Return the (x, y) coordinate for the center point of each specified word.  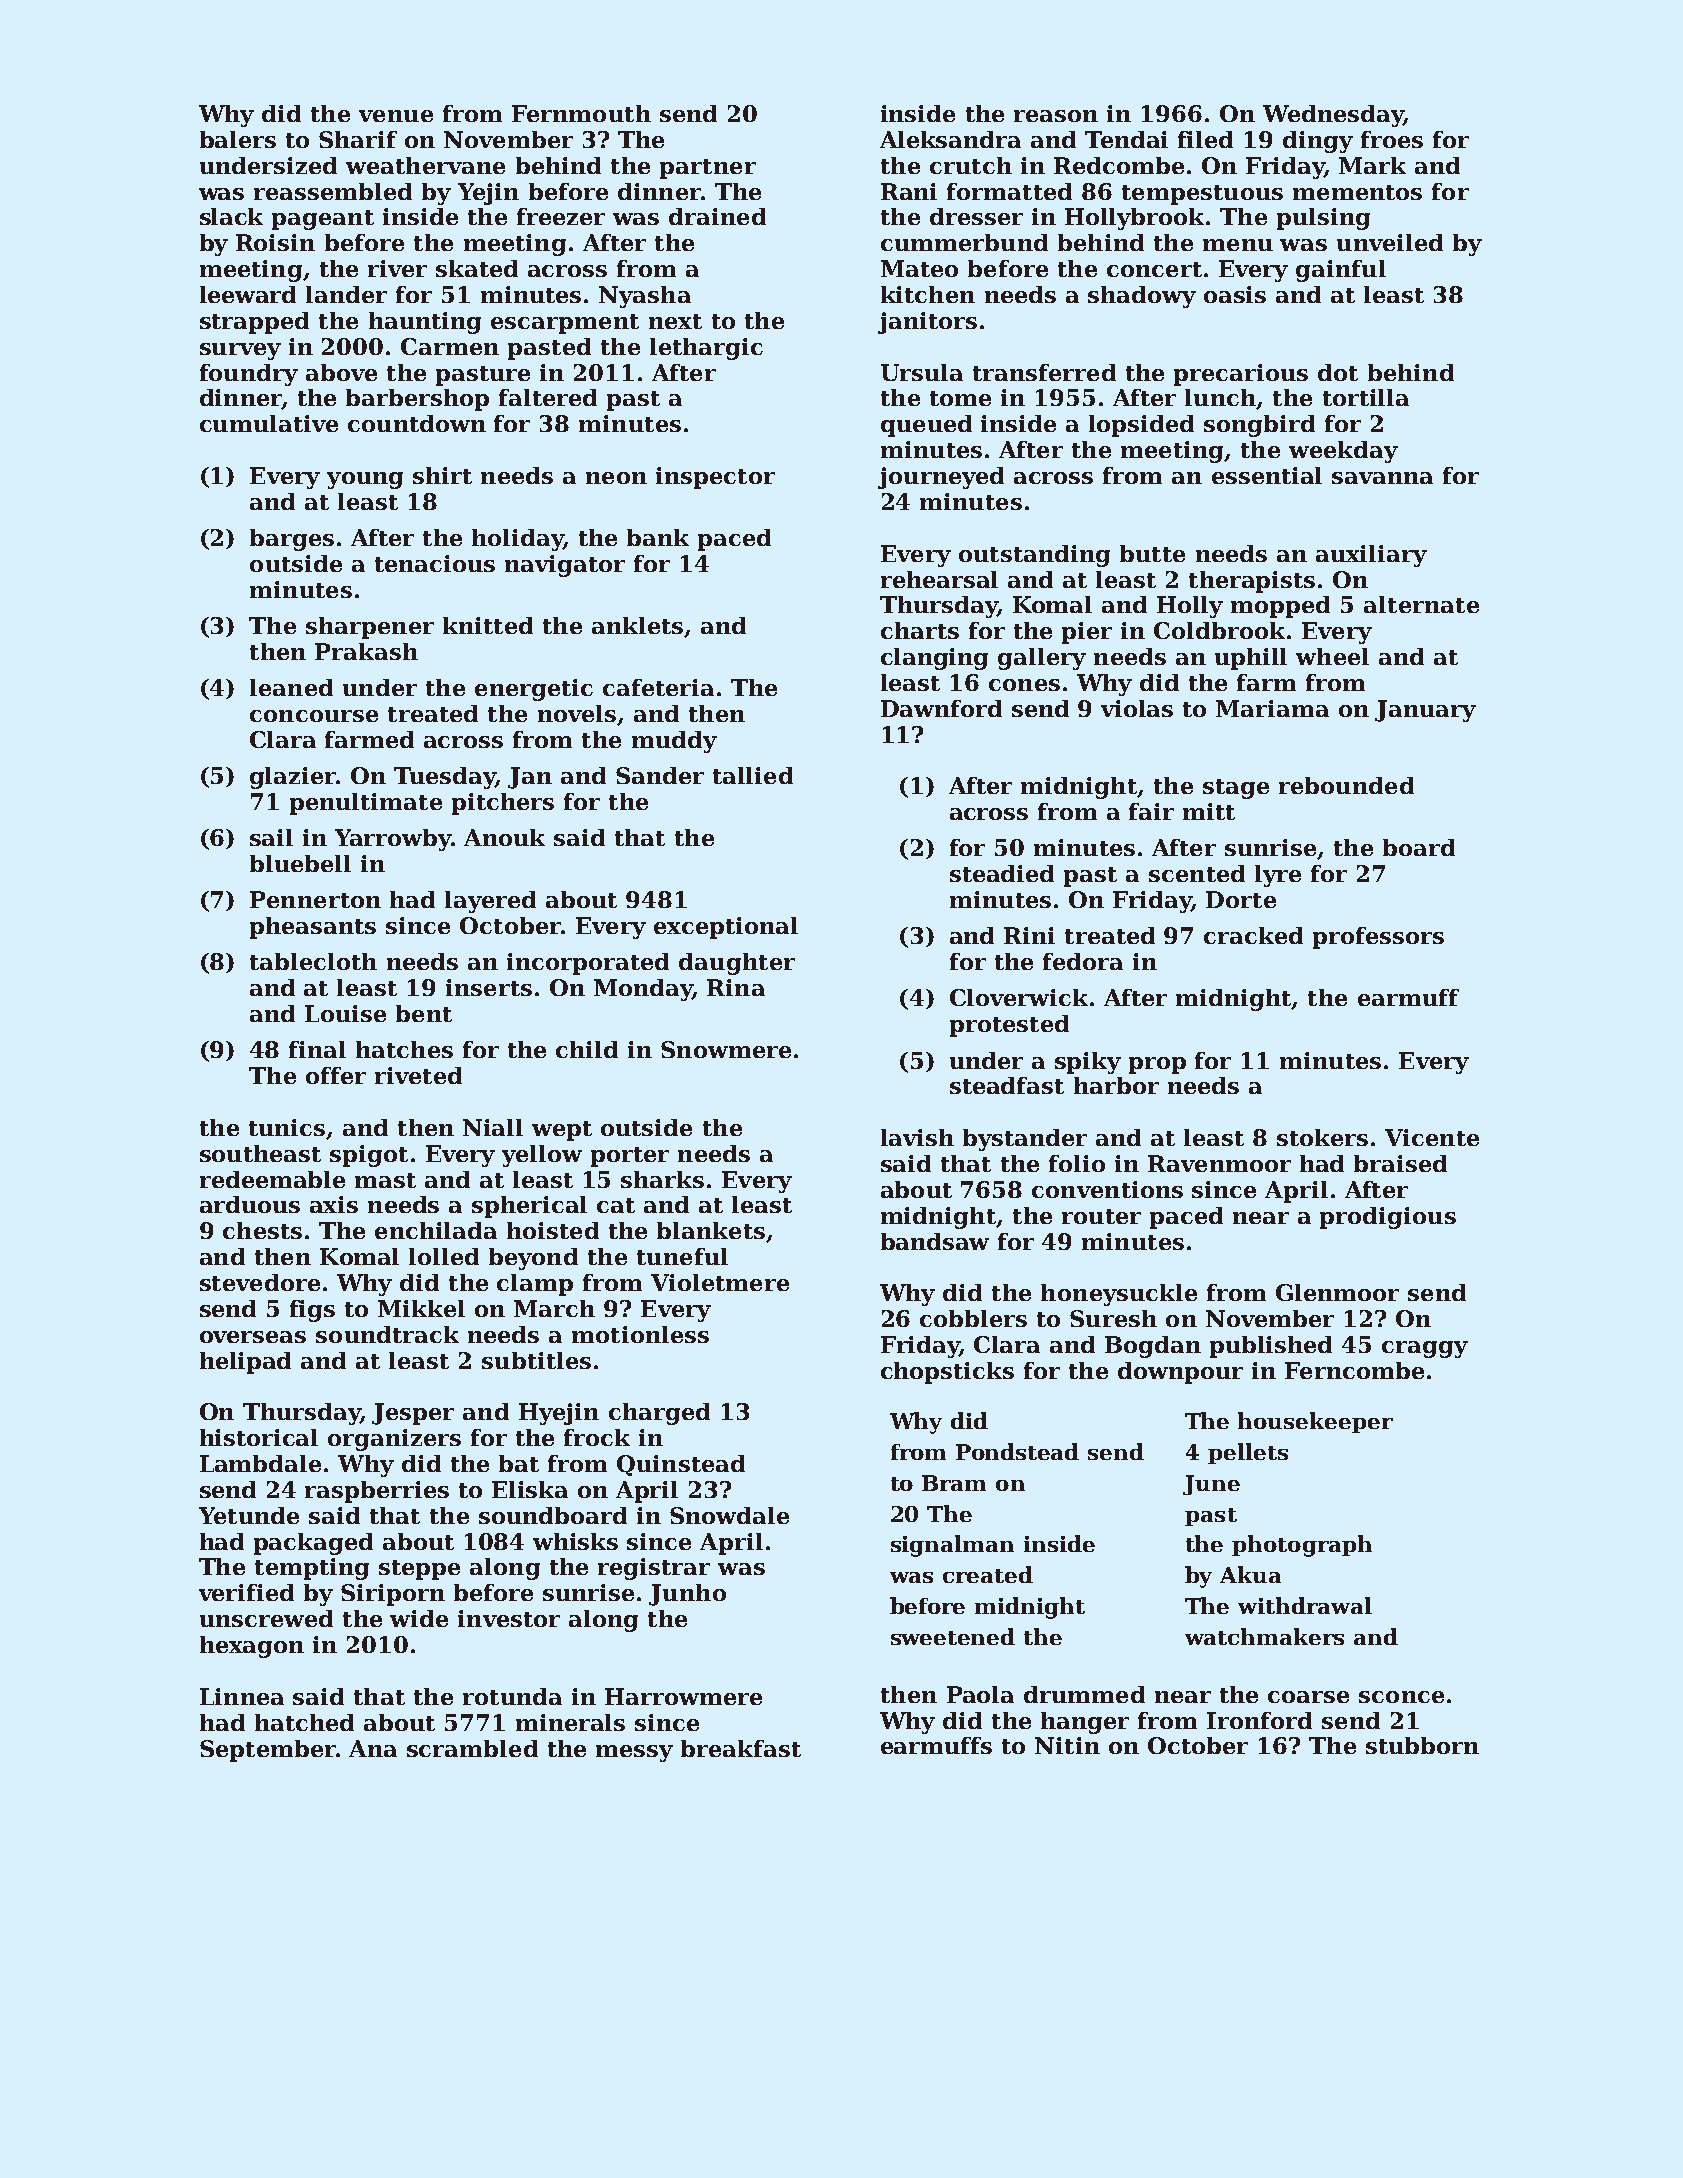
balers (238, 139)
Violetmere (720, 1282)
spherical (529, 1207)
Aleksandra (950, 139)
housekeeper (1315, 1422)
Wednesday (1333, 116)
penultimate (366, 804)
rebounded (1346, 785)
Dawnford (941, 708)
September (268, 1751)
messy (634, 1753)
